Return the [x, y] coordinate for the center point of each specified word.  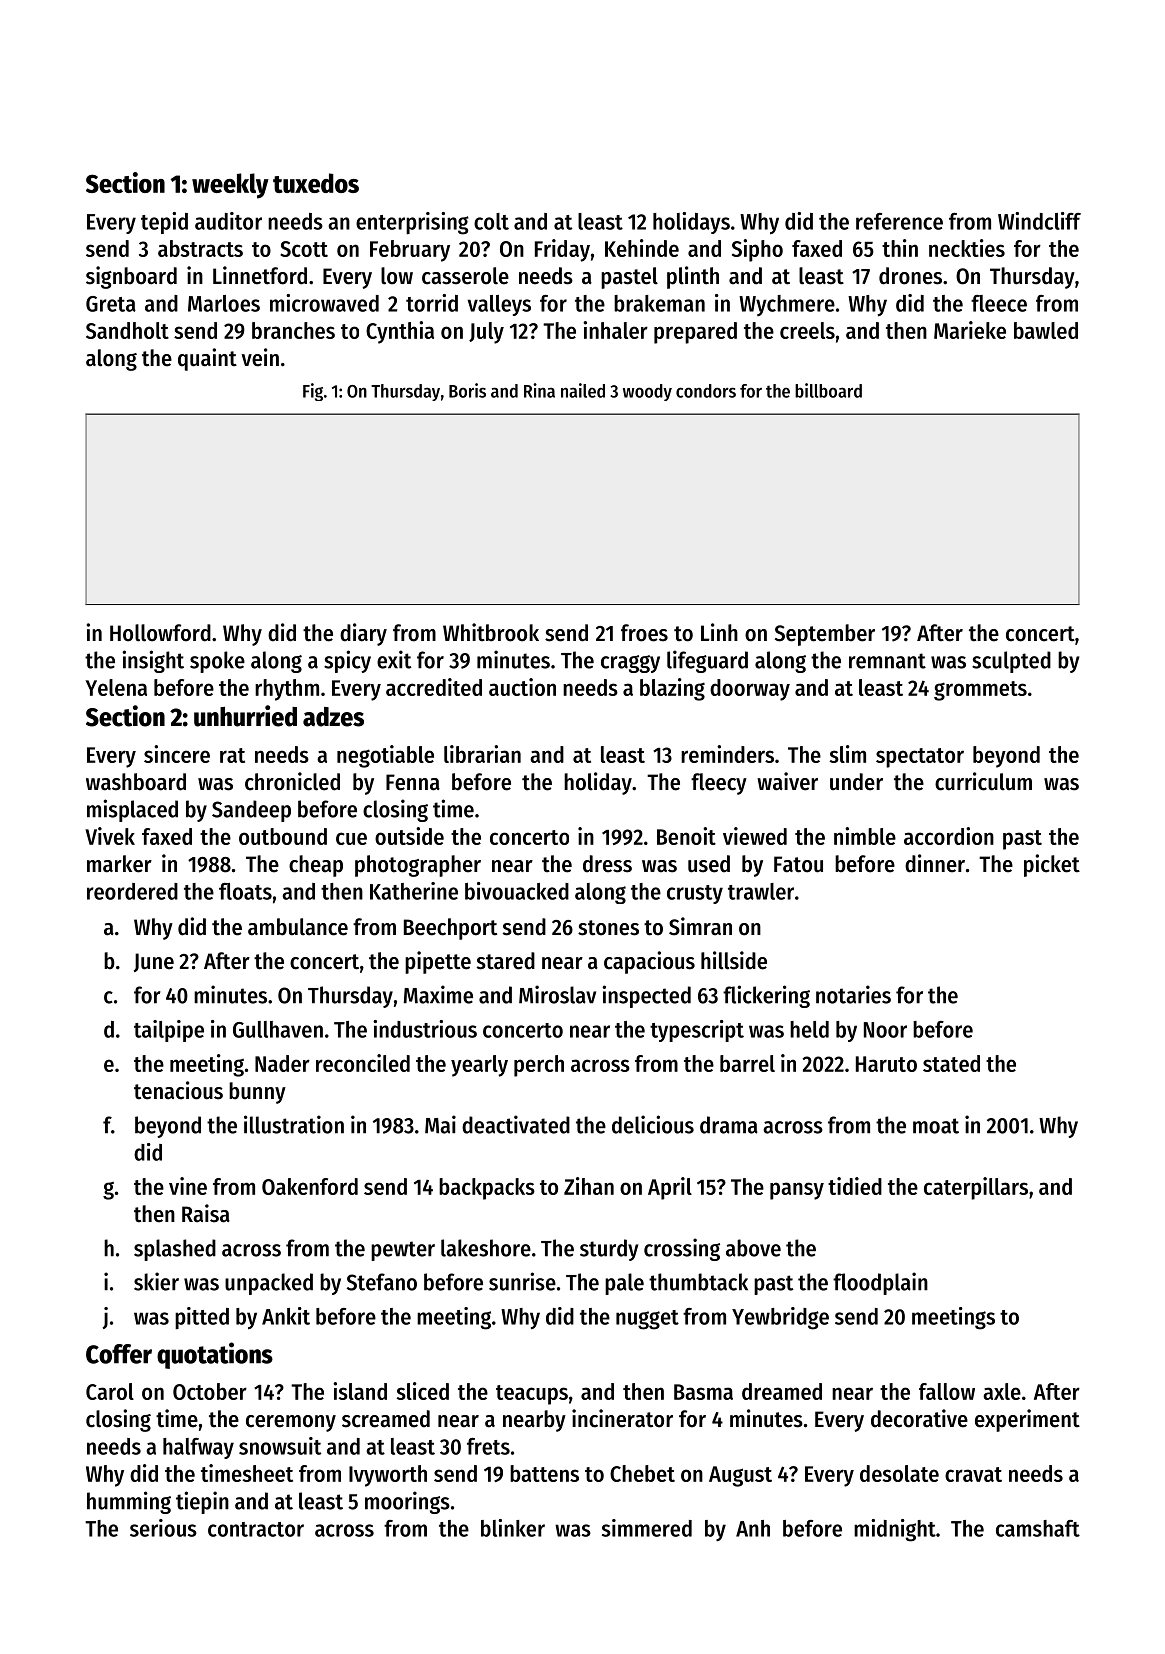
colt [491, 221]
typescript [697, 1031]
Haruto [886, 1064]
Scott [304, 249]
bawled [1046, 330]
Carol [110, 1391]
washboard [136, 782]
